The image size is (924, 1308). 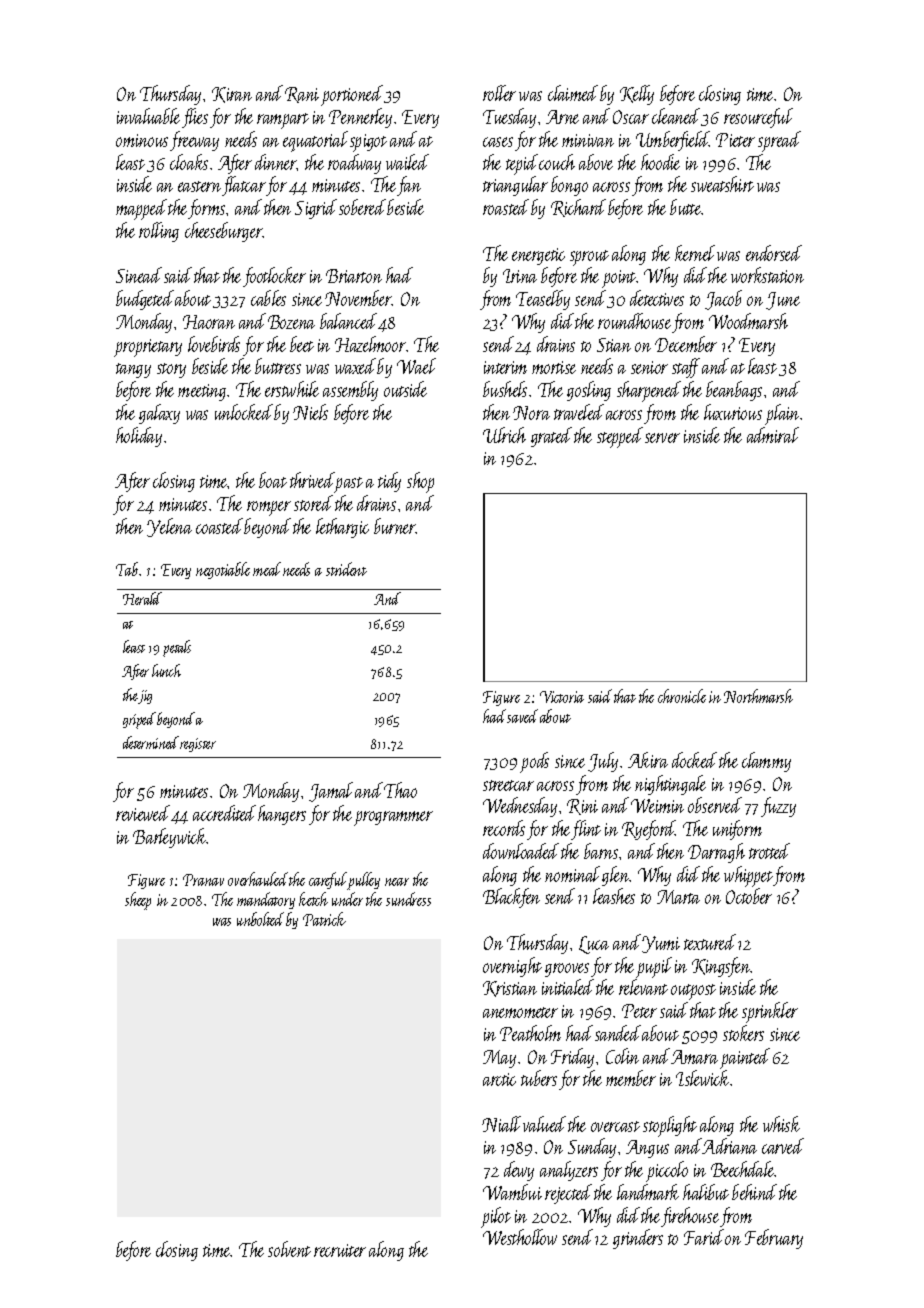 What do you see at coordinates (770, 1012) in the document?
I see `sprinkler` at bounding box center [770, 1012].
